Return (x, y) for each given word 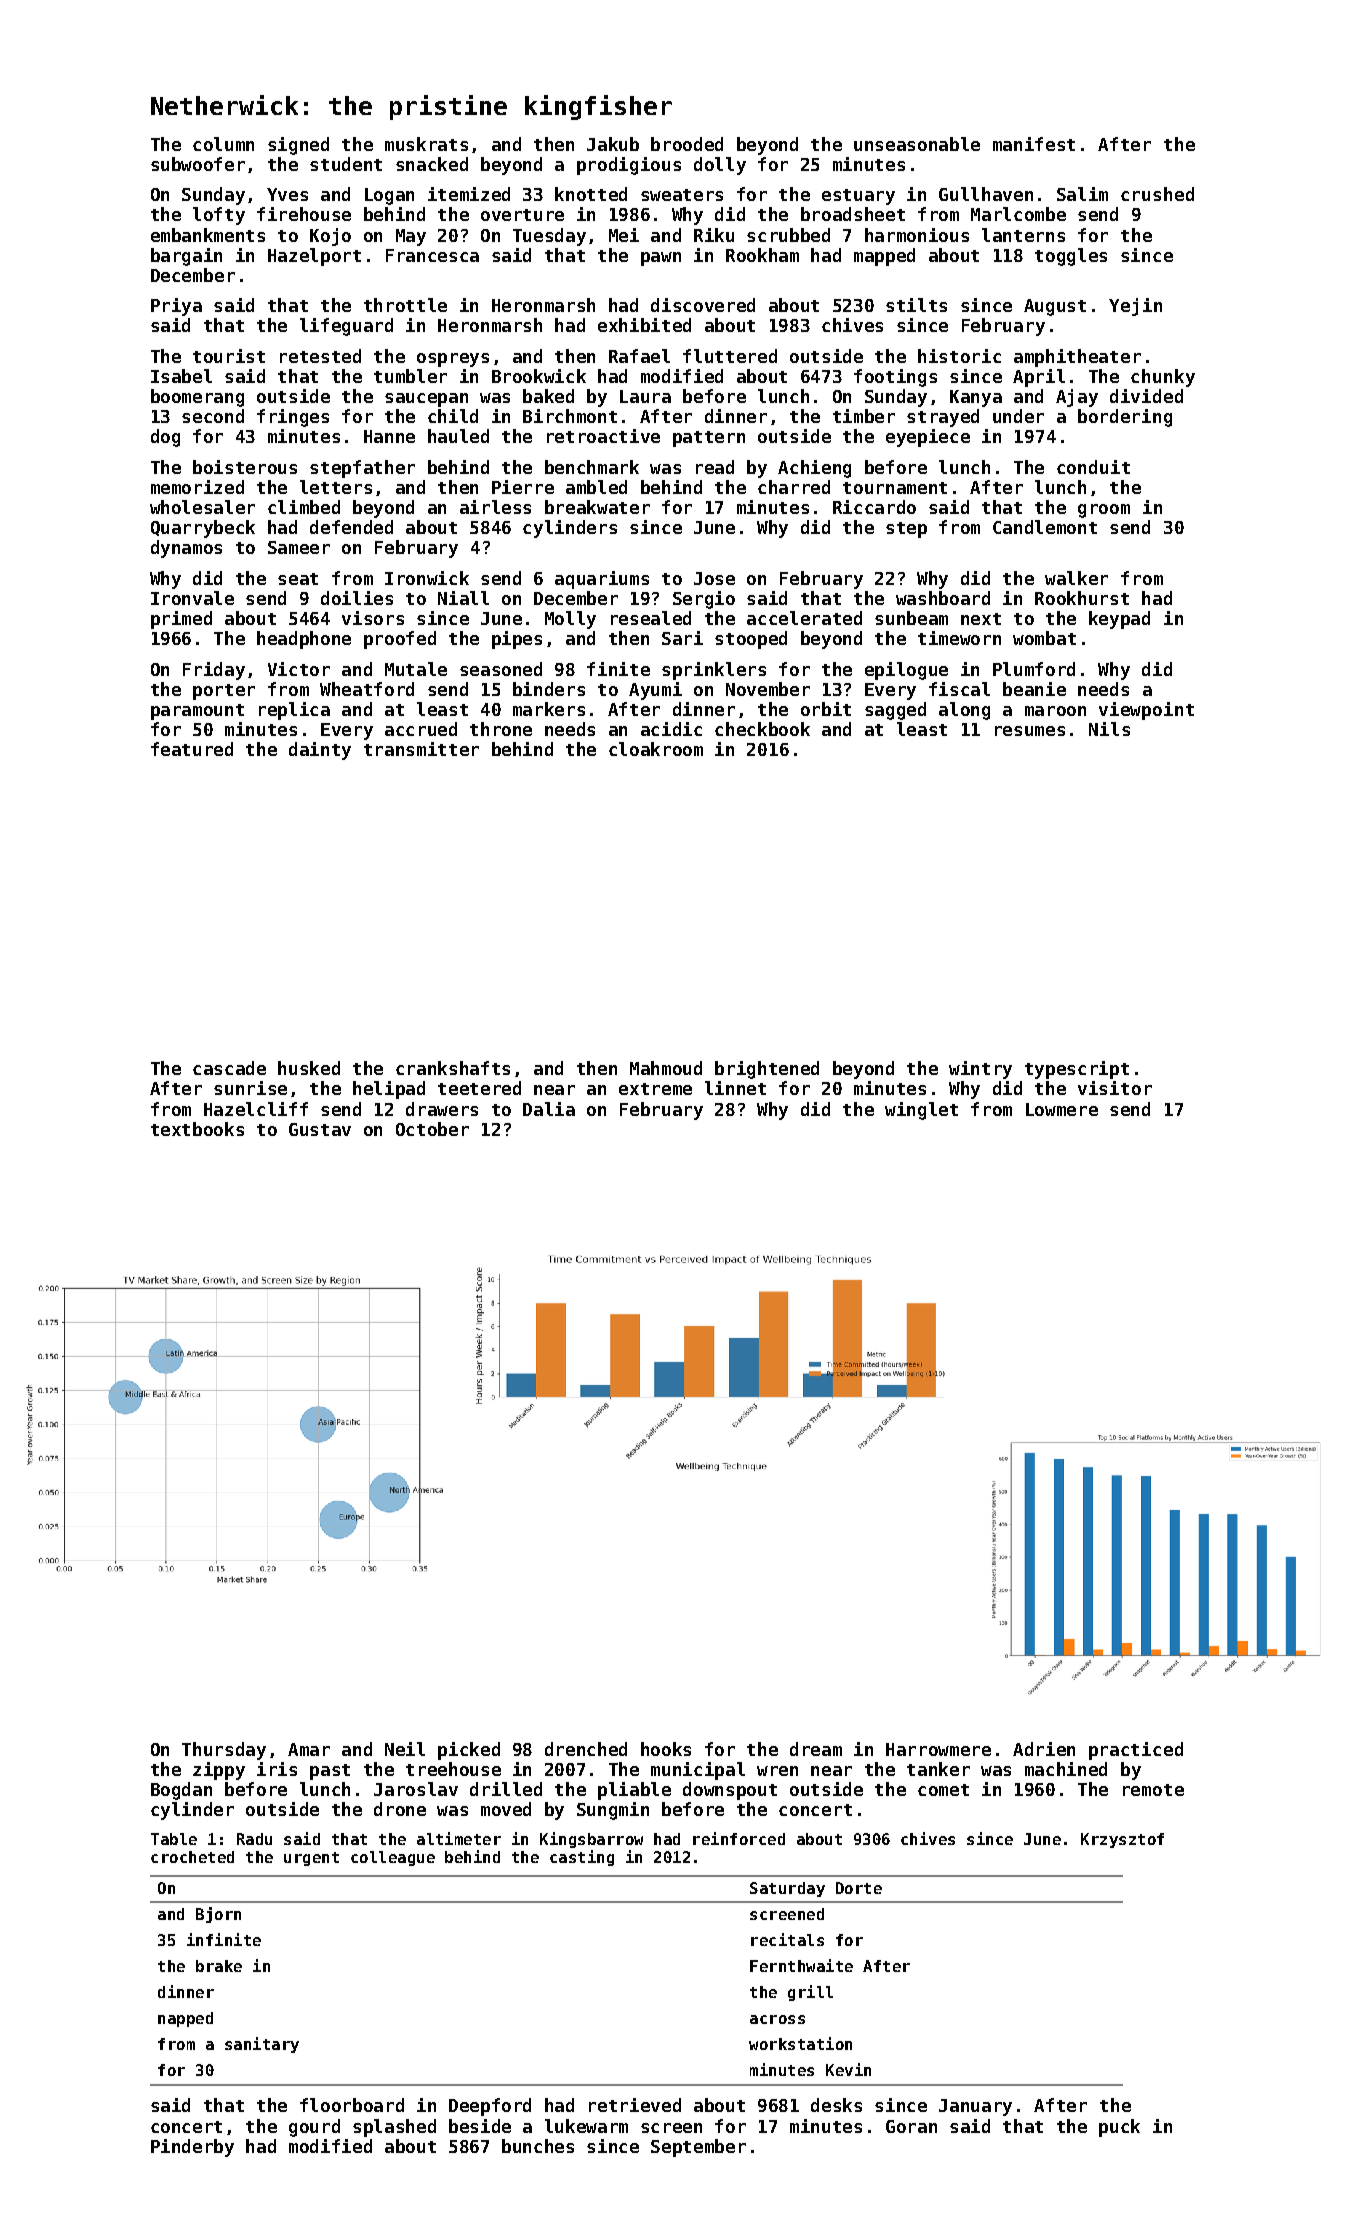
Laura (645, 396)
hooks (666, 1749)
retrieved (635, 2105)
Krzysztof (1122, 1840)
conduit (1093, 467)
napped (185, 2019)
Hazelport (314, 257)
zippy (219, 1771)
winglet (921, 1111)
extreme (655, 1089)
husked (309, 1068)
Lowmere (1062, 1109)
